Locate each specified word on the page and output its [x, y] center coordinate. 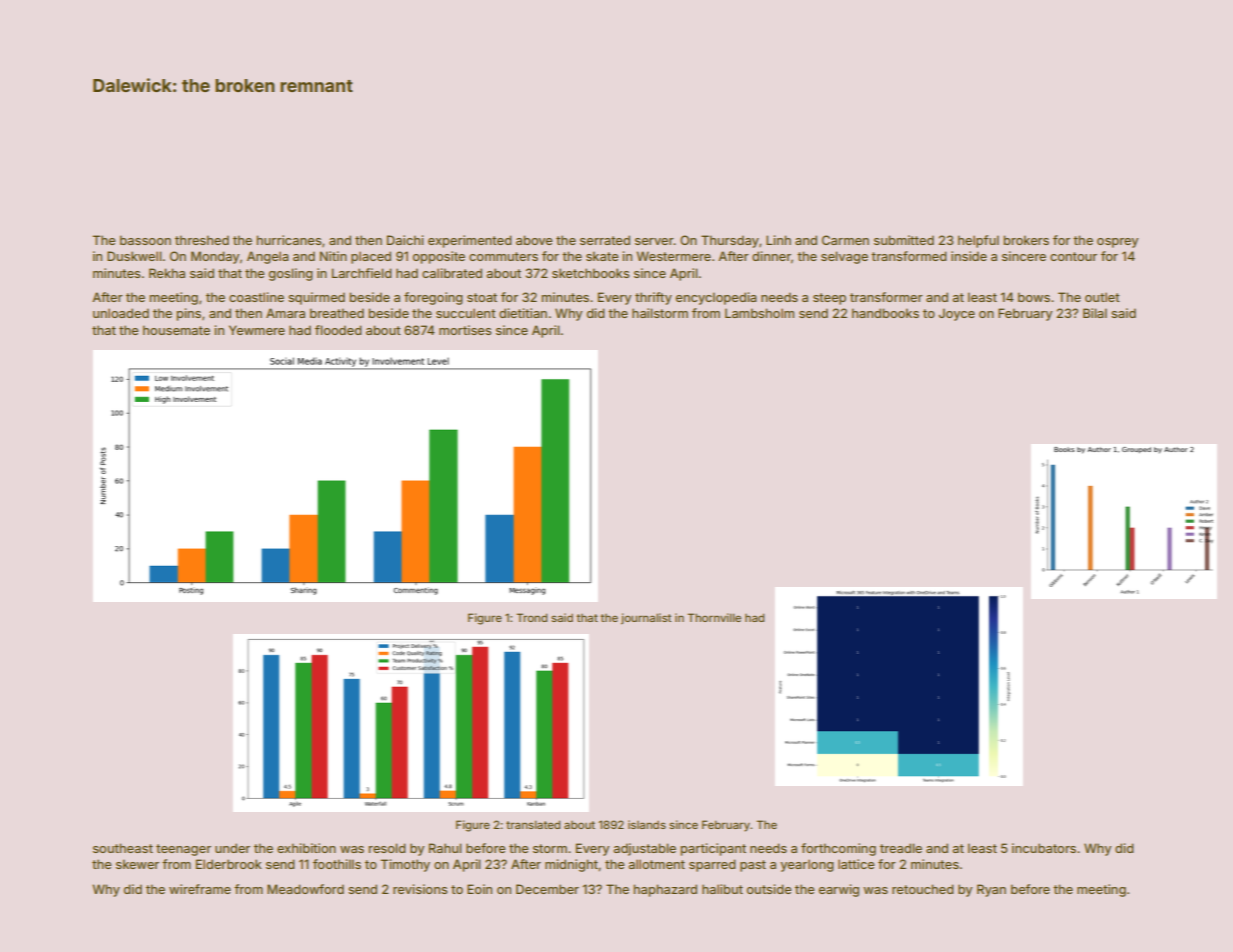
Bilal [1095, 313]
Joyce [956, 314]
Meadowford [305, 889]
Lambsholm [759, 313]
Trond [531, 617]
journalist [646, 619]
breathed [337, 313]
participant [713, 849]
